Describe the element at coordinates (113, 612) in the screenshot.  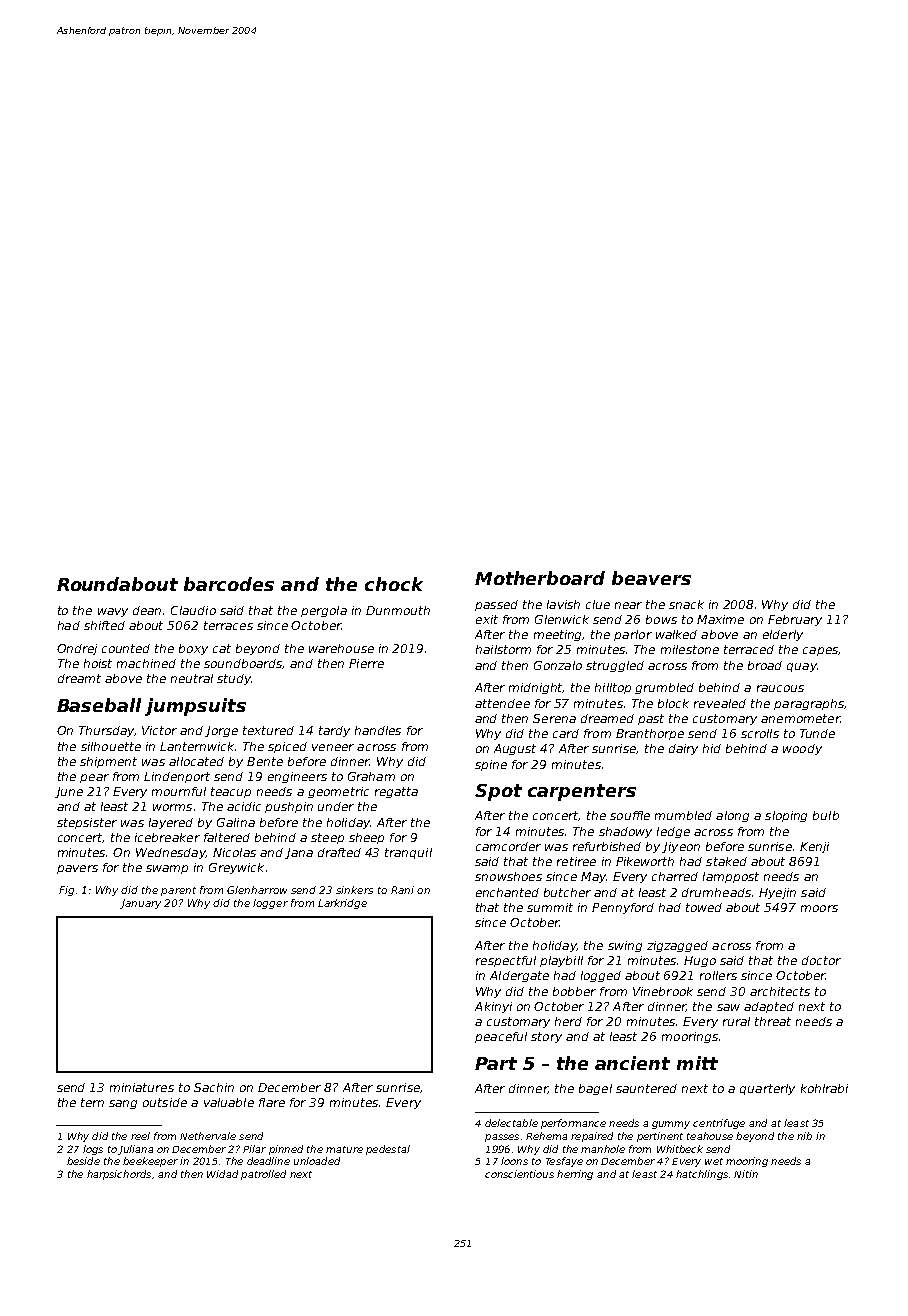
I see `wavy` at that location.
